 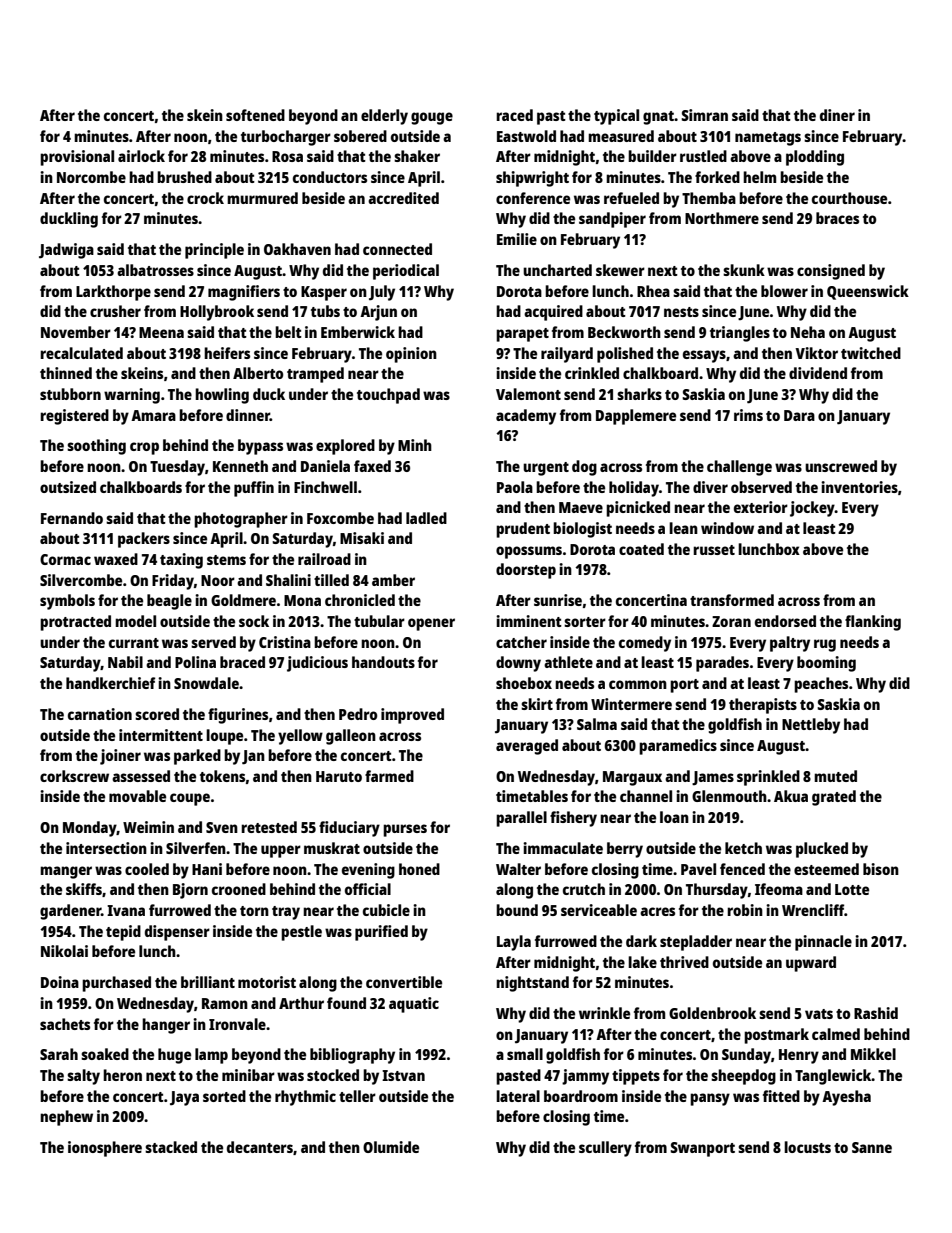 I want to click on Friday, so click(x=173, y=582).
